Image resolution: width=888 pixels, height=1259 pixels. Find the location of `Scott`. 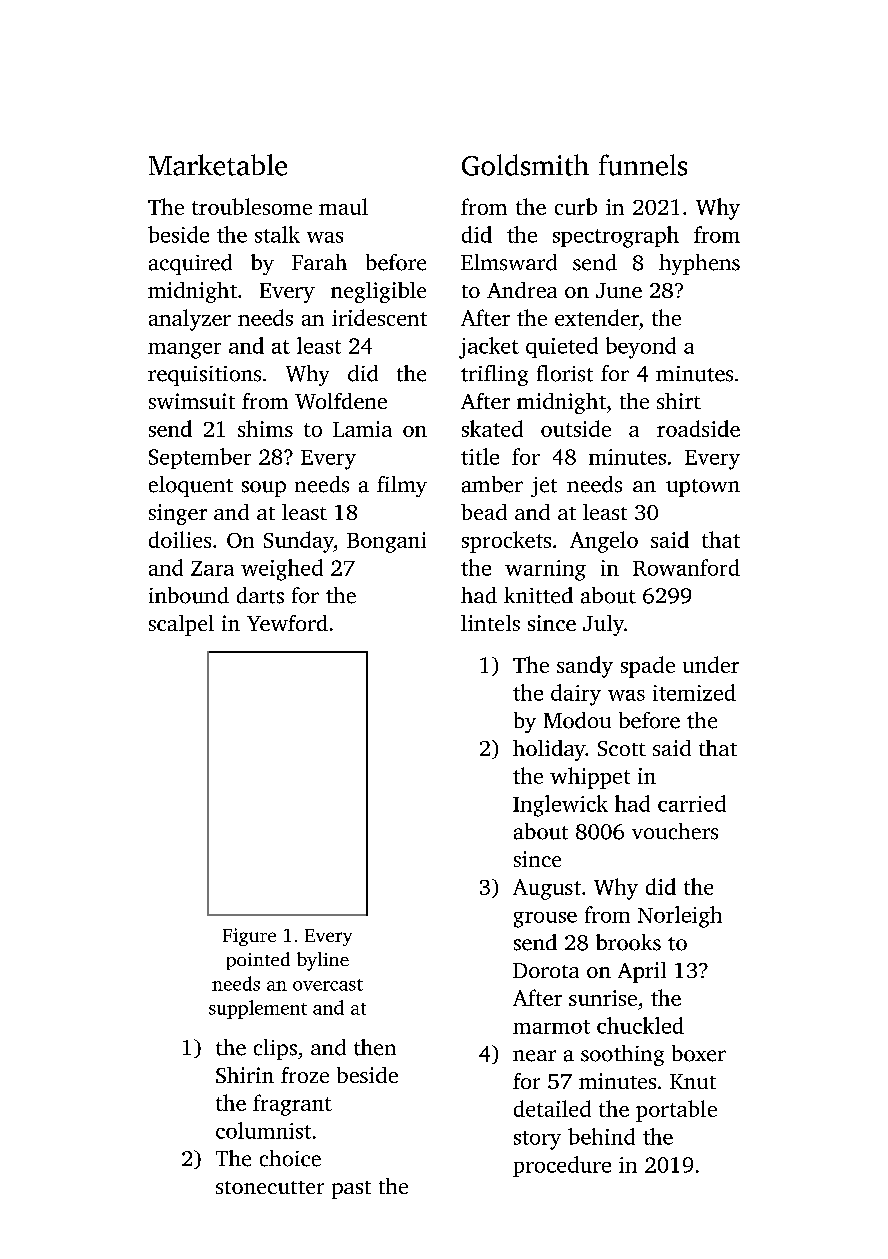

Scott is located at coordinates (622, 748).
